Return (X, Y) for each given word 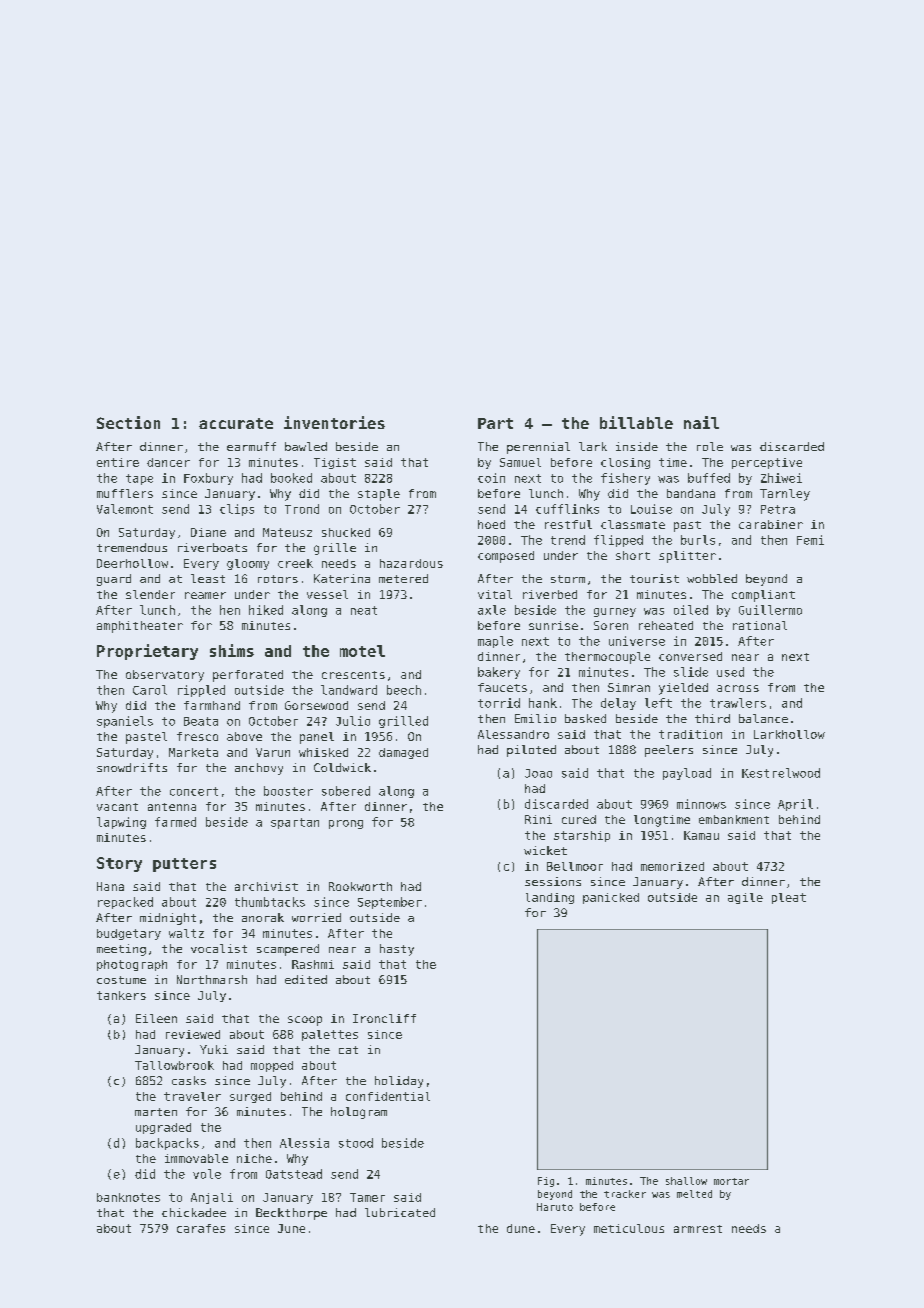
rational (760, 625)
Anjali (212, 1198)
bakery (499, 673)
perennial (538, 448)
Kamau (701, 835)
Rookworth (360, 886)
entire (118, 462)
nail (701, 422)
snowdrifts (132, 767)
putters (184, 865)
